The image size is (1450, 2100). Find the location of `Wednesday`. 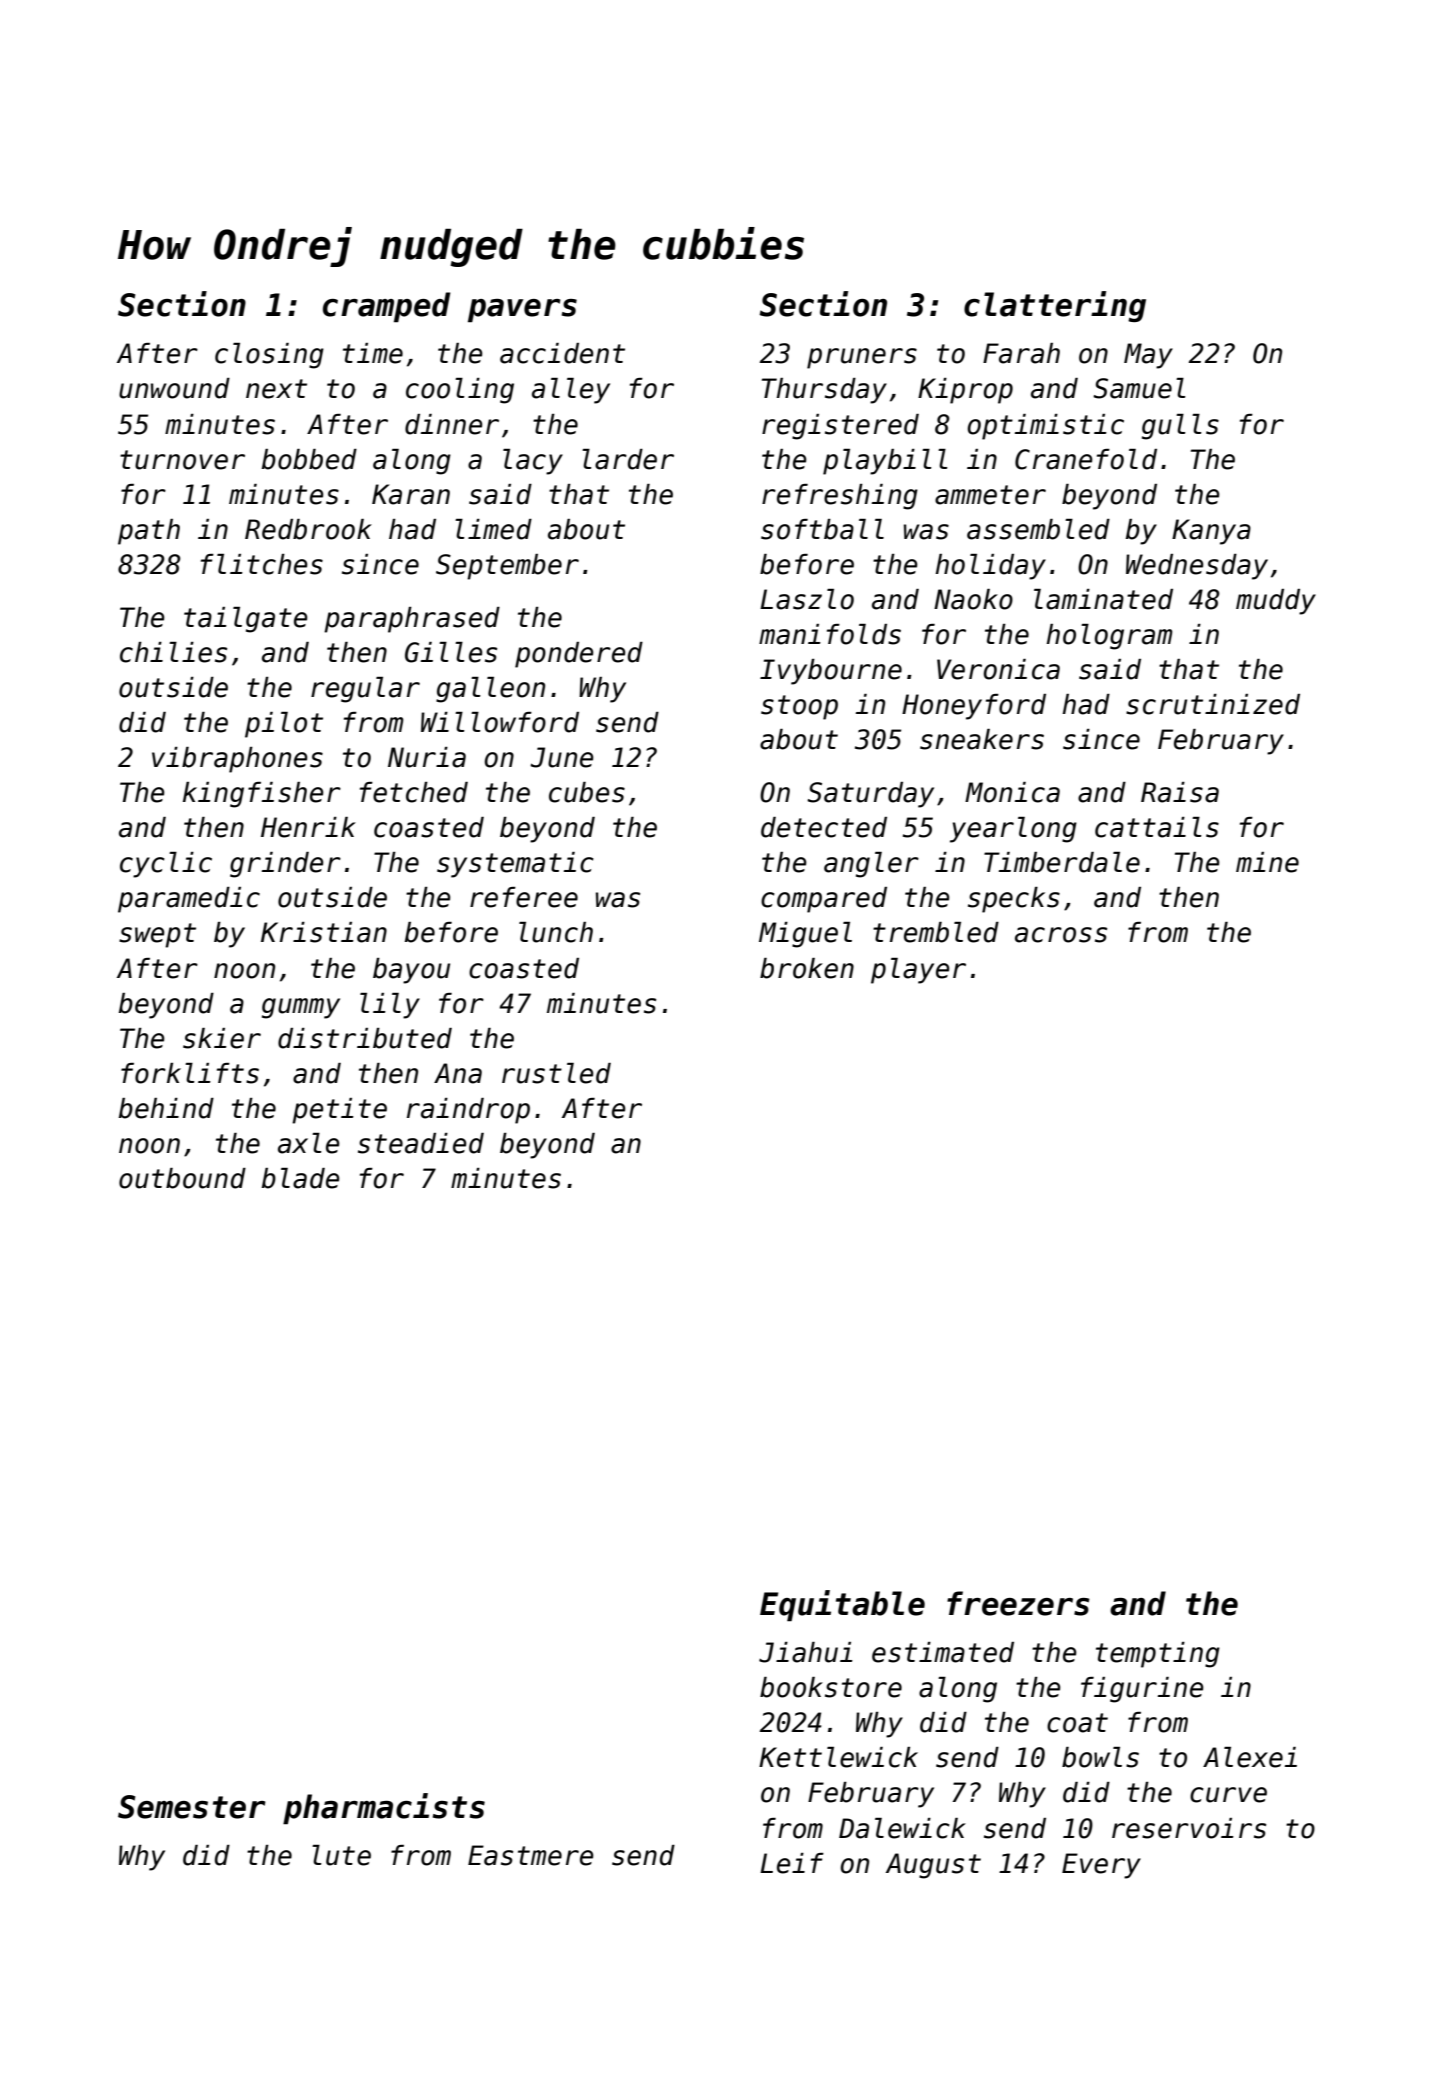

Wednesday is located at coordinates (1197, 567).
